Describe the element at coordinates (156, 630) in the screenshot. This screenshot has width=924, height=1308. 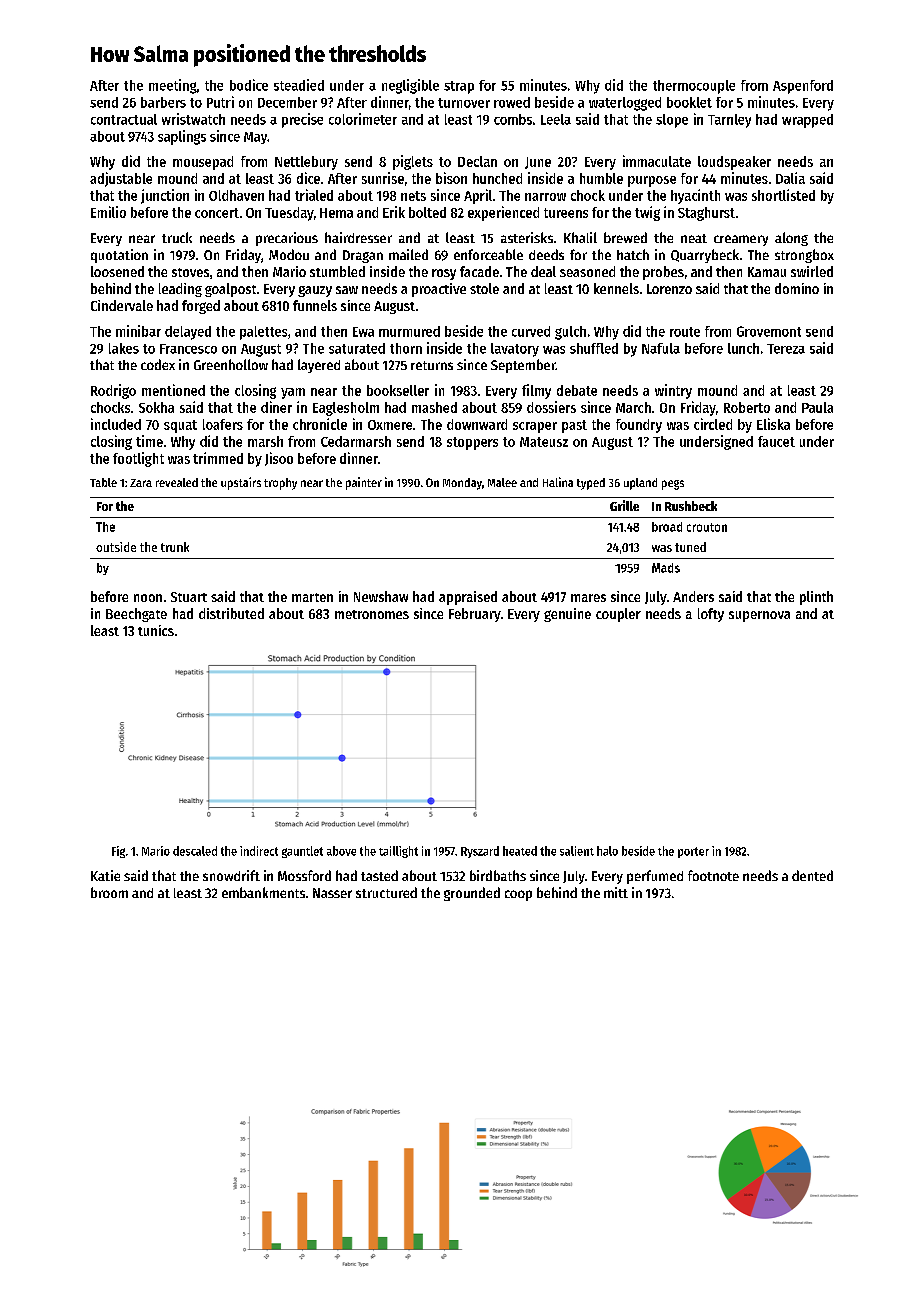
I see `tunics` at that location.
